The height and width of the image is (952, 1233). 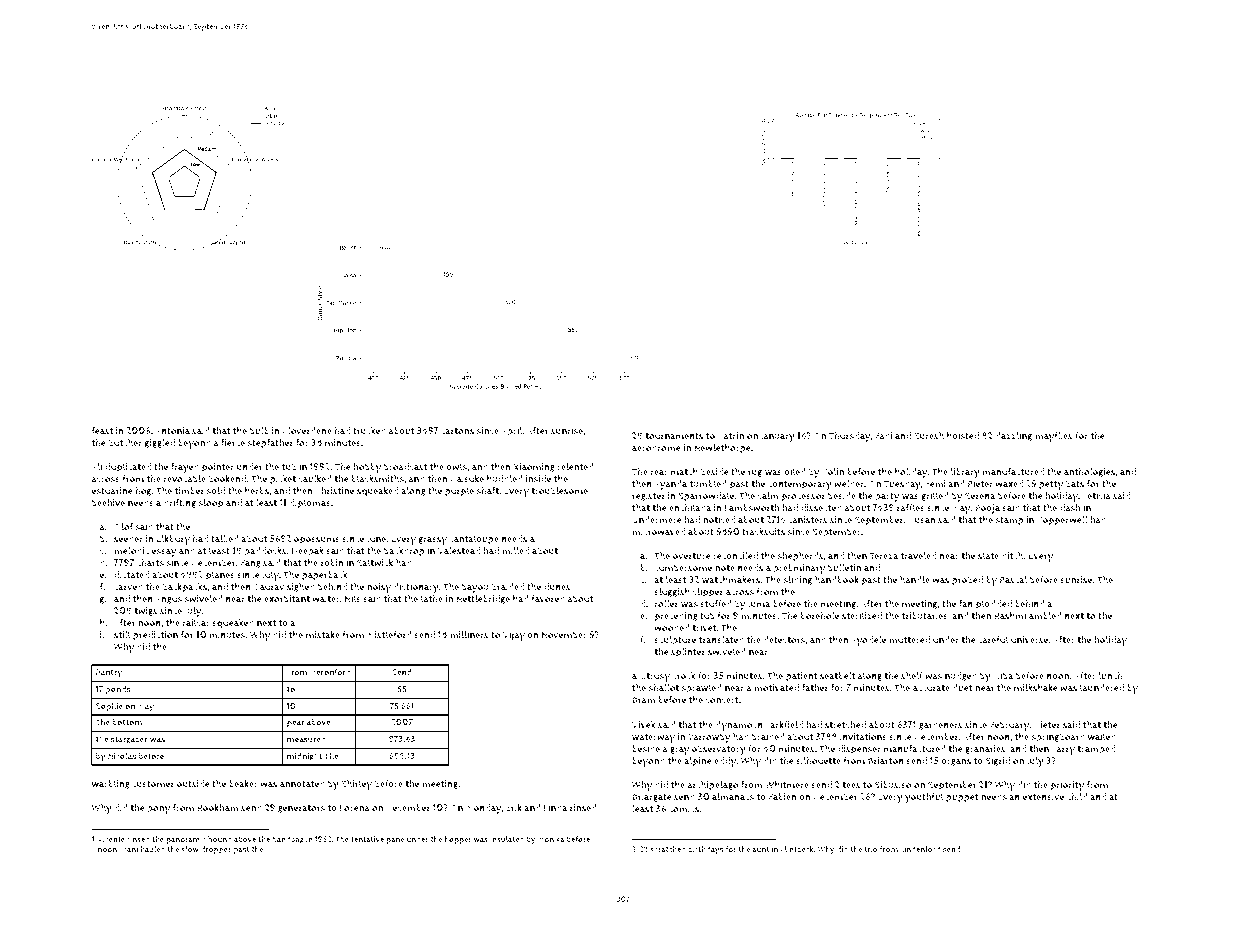 I want to click on hopper, so click(x=458, y=840).
